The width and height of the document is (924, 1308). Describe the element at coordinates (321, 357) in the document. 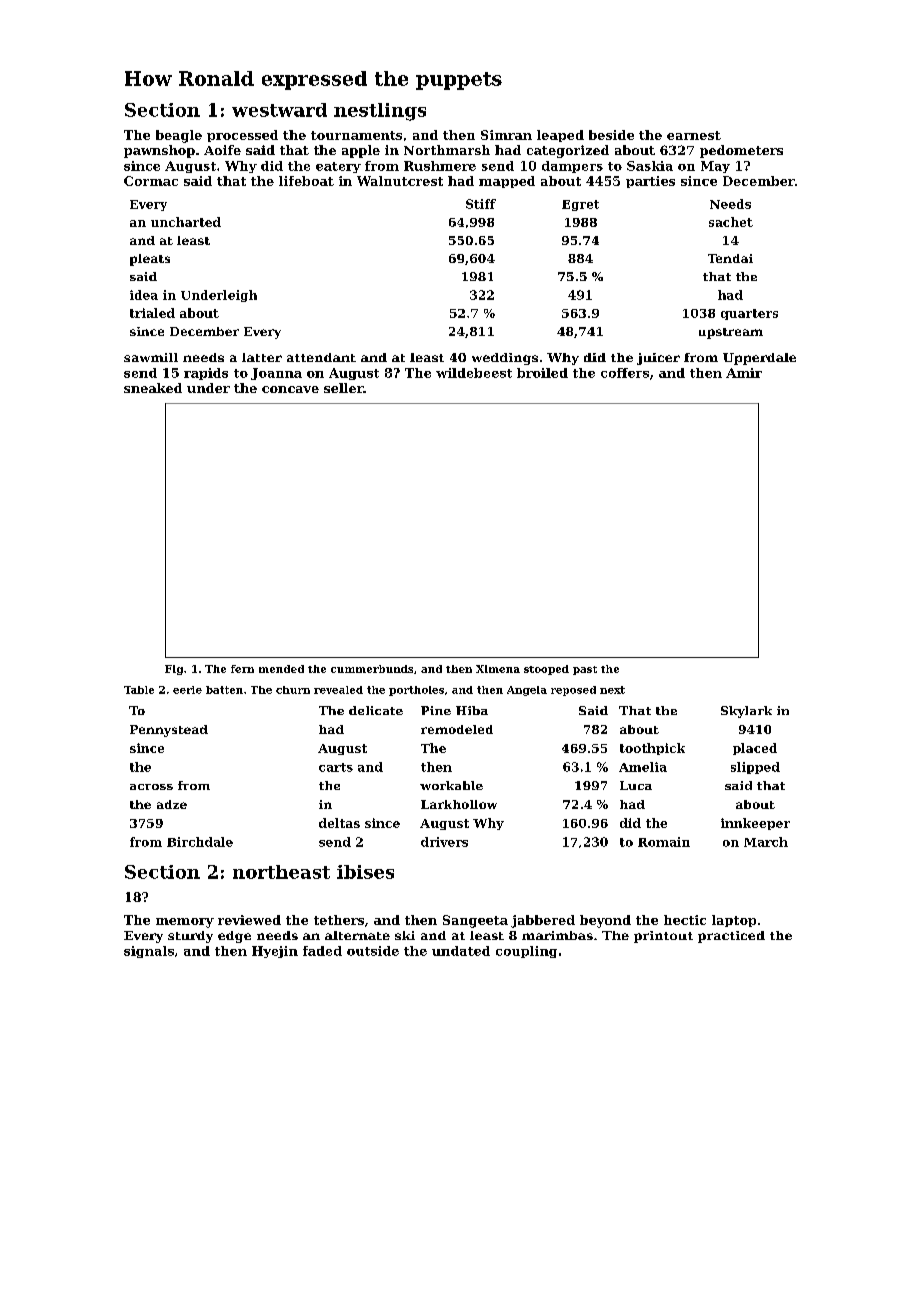

I see `attendant` at that location.
